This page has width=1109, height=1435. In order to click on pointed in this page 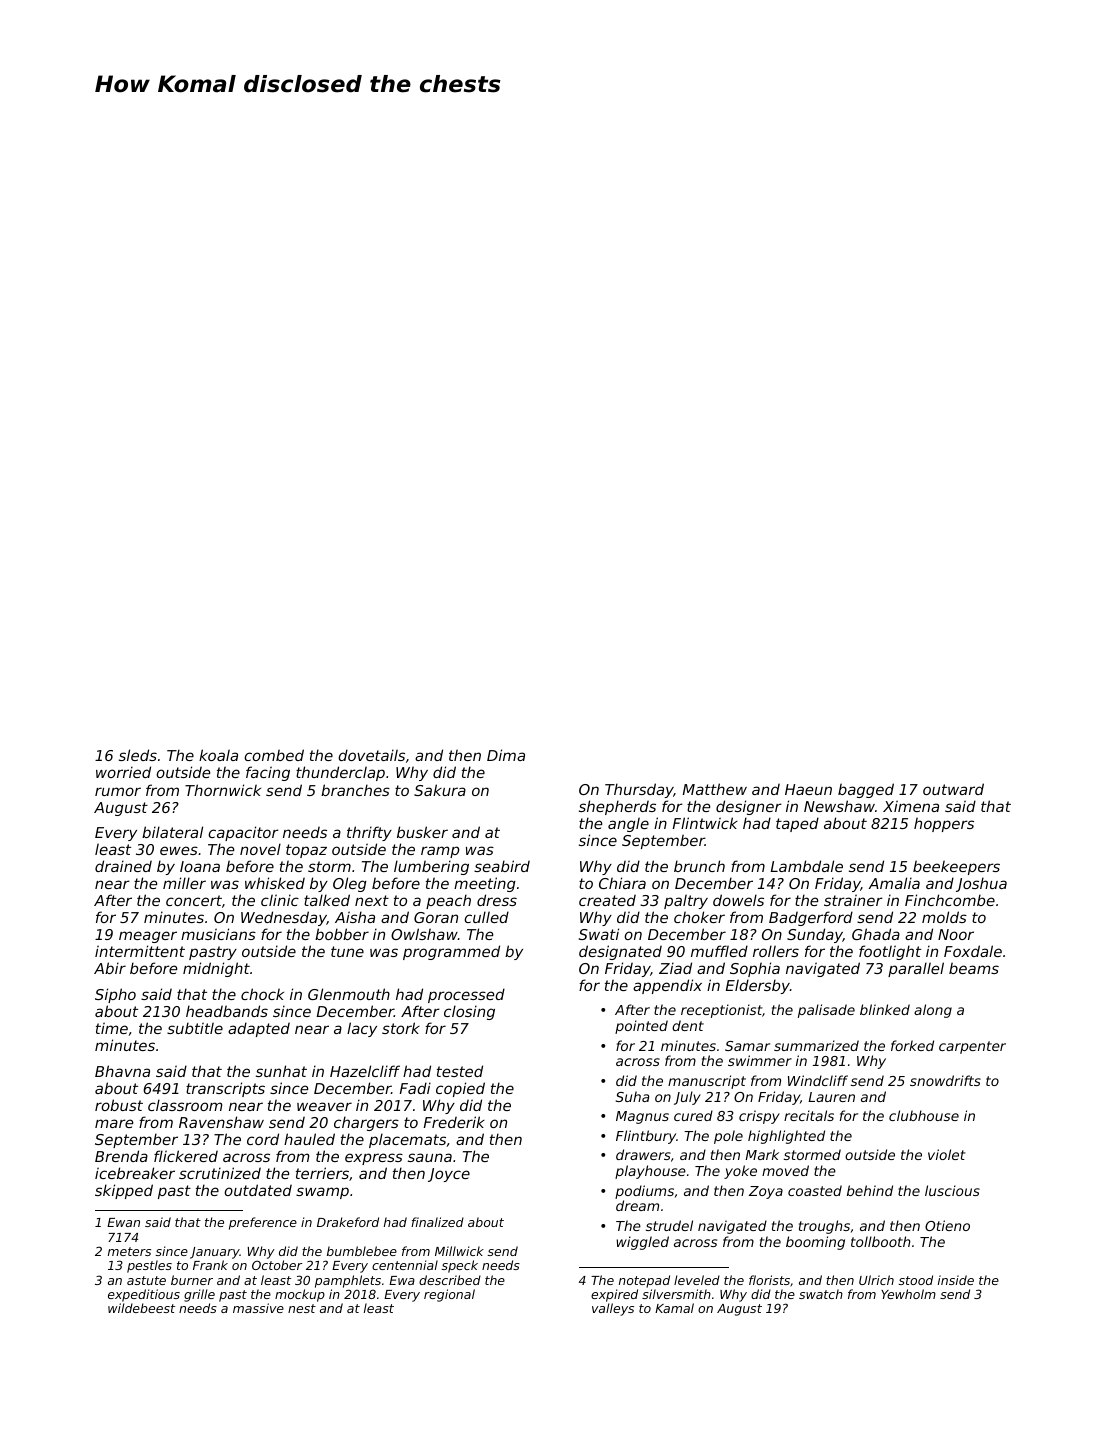, I will do `click(641, 1027)`.
